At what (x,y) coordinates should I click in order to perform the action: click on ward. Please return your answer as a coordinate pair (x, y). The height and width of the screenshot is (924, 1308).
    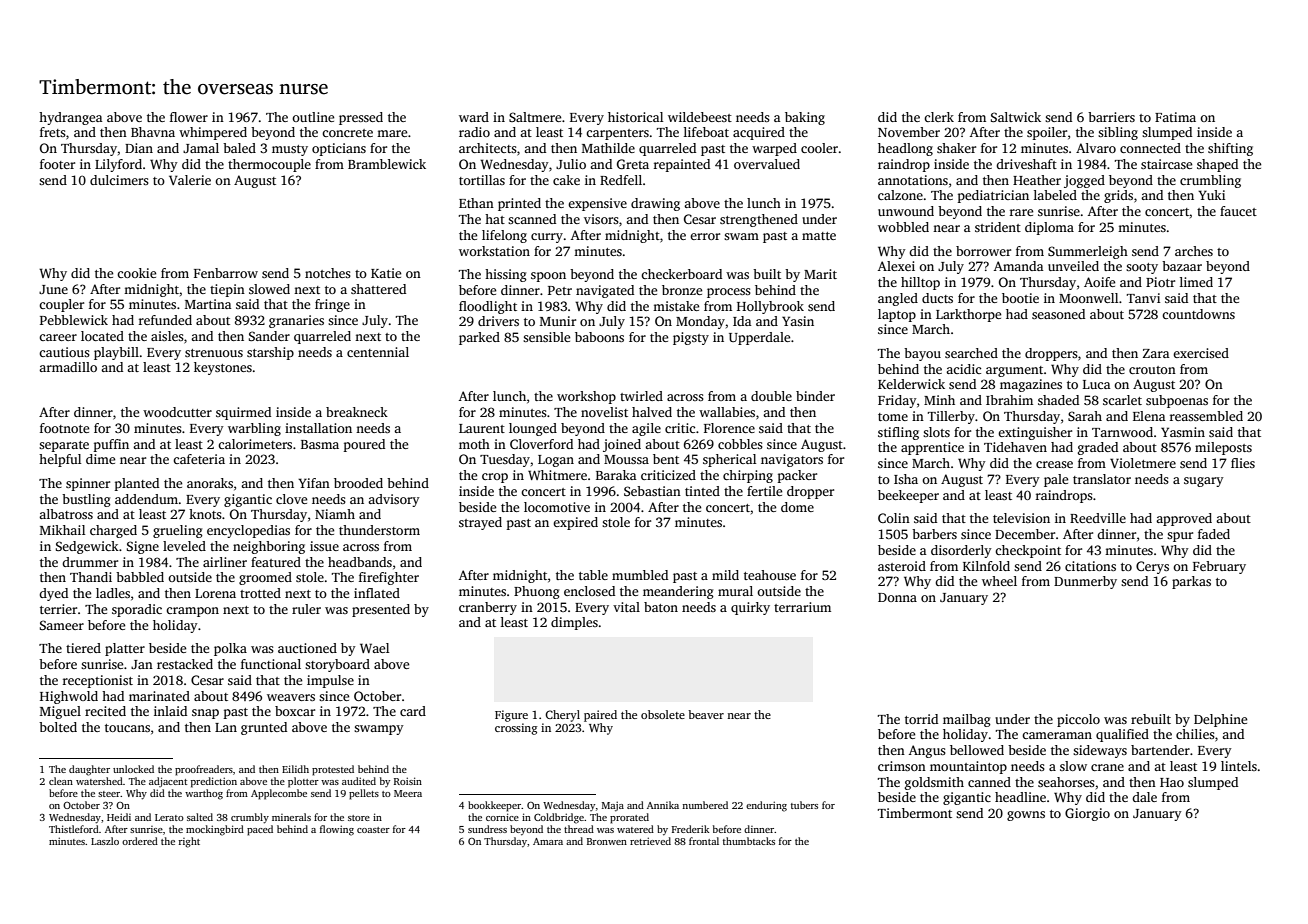
    Looking at the image, I should click on (474, 117).
